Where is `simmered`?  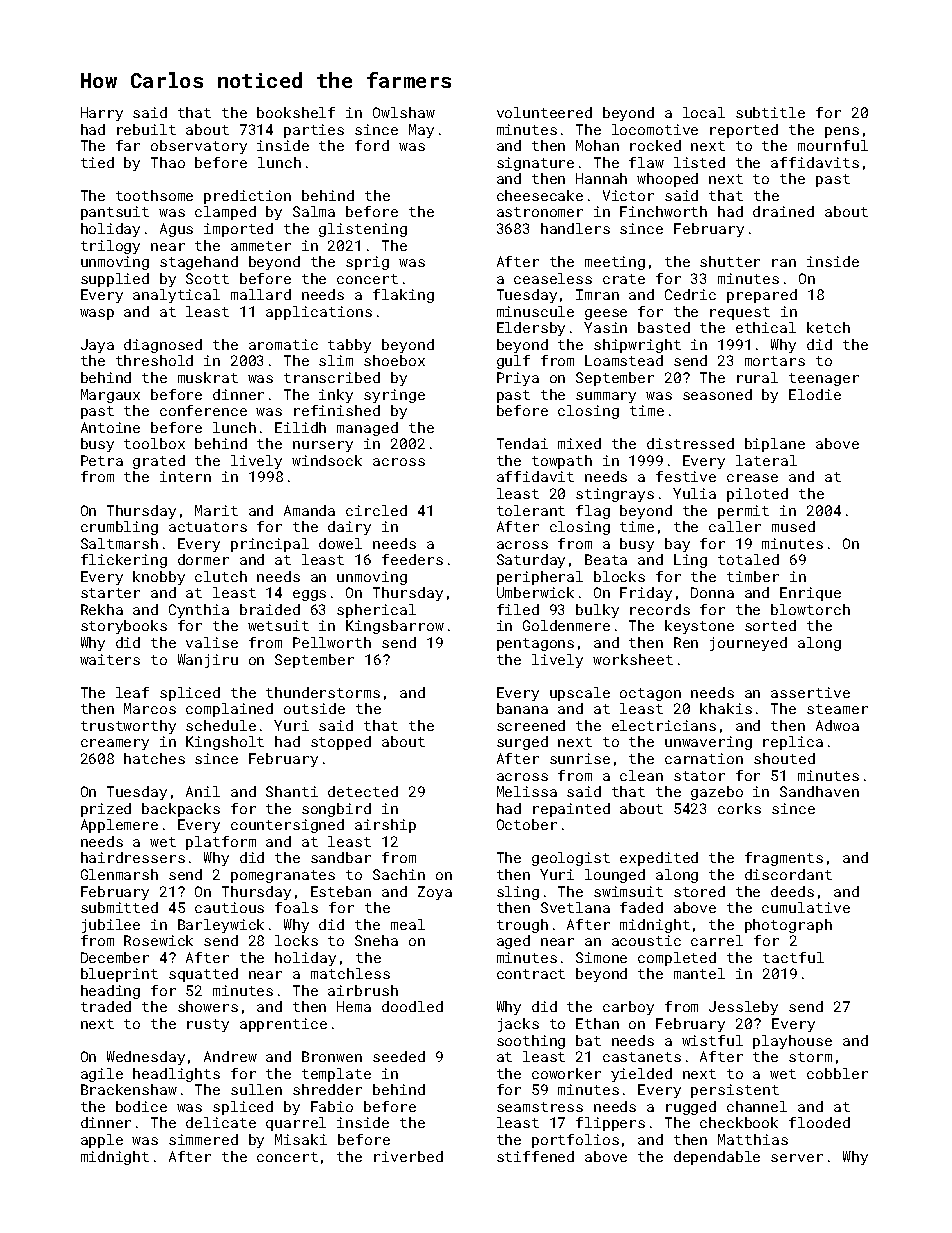
simmered is located at coordinates (203, 1139).
